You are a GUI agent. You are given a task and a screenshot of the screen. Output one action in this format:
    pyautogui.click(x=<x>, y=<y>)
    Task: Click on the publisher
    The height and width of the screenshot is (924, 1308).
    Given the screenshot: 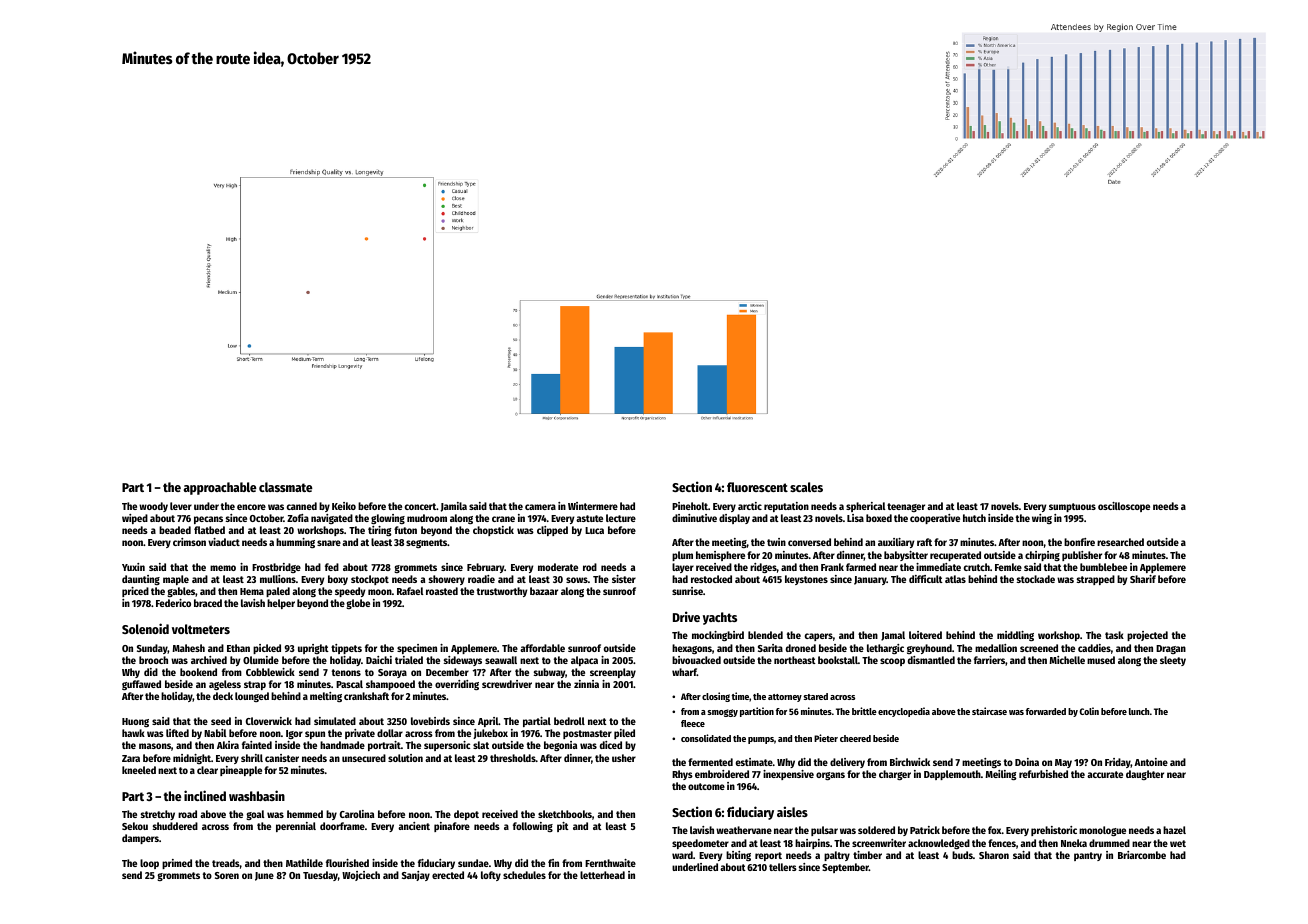 What is the action you would take?
    pyautogui.click(x=1082, y=556)
